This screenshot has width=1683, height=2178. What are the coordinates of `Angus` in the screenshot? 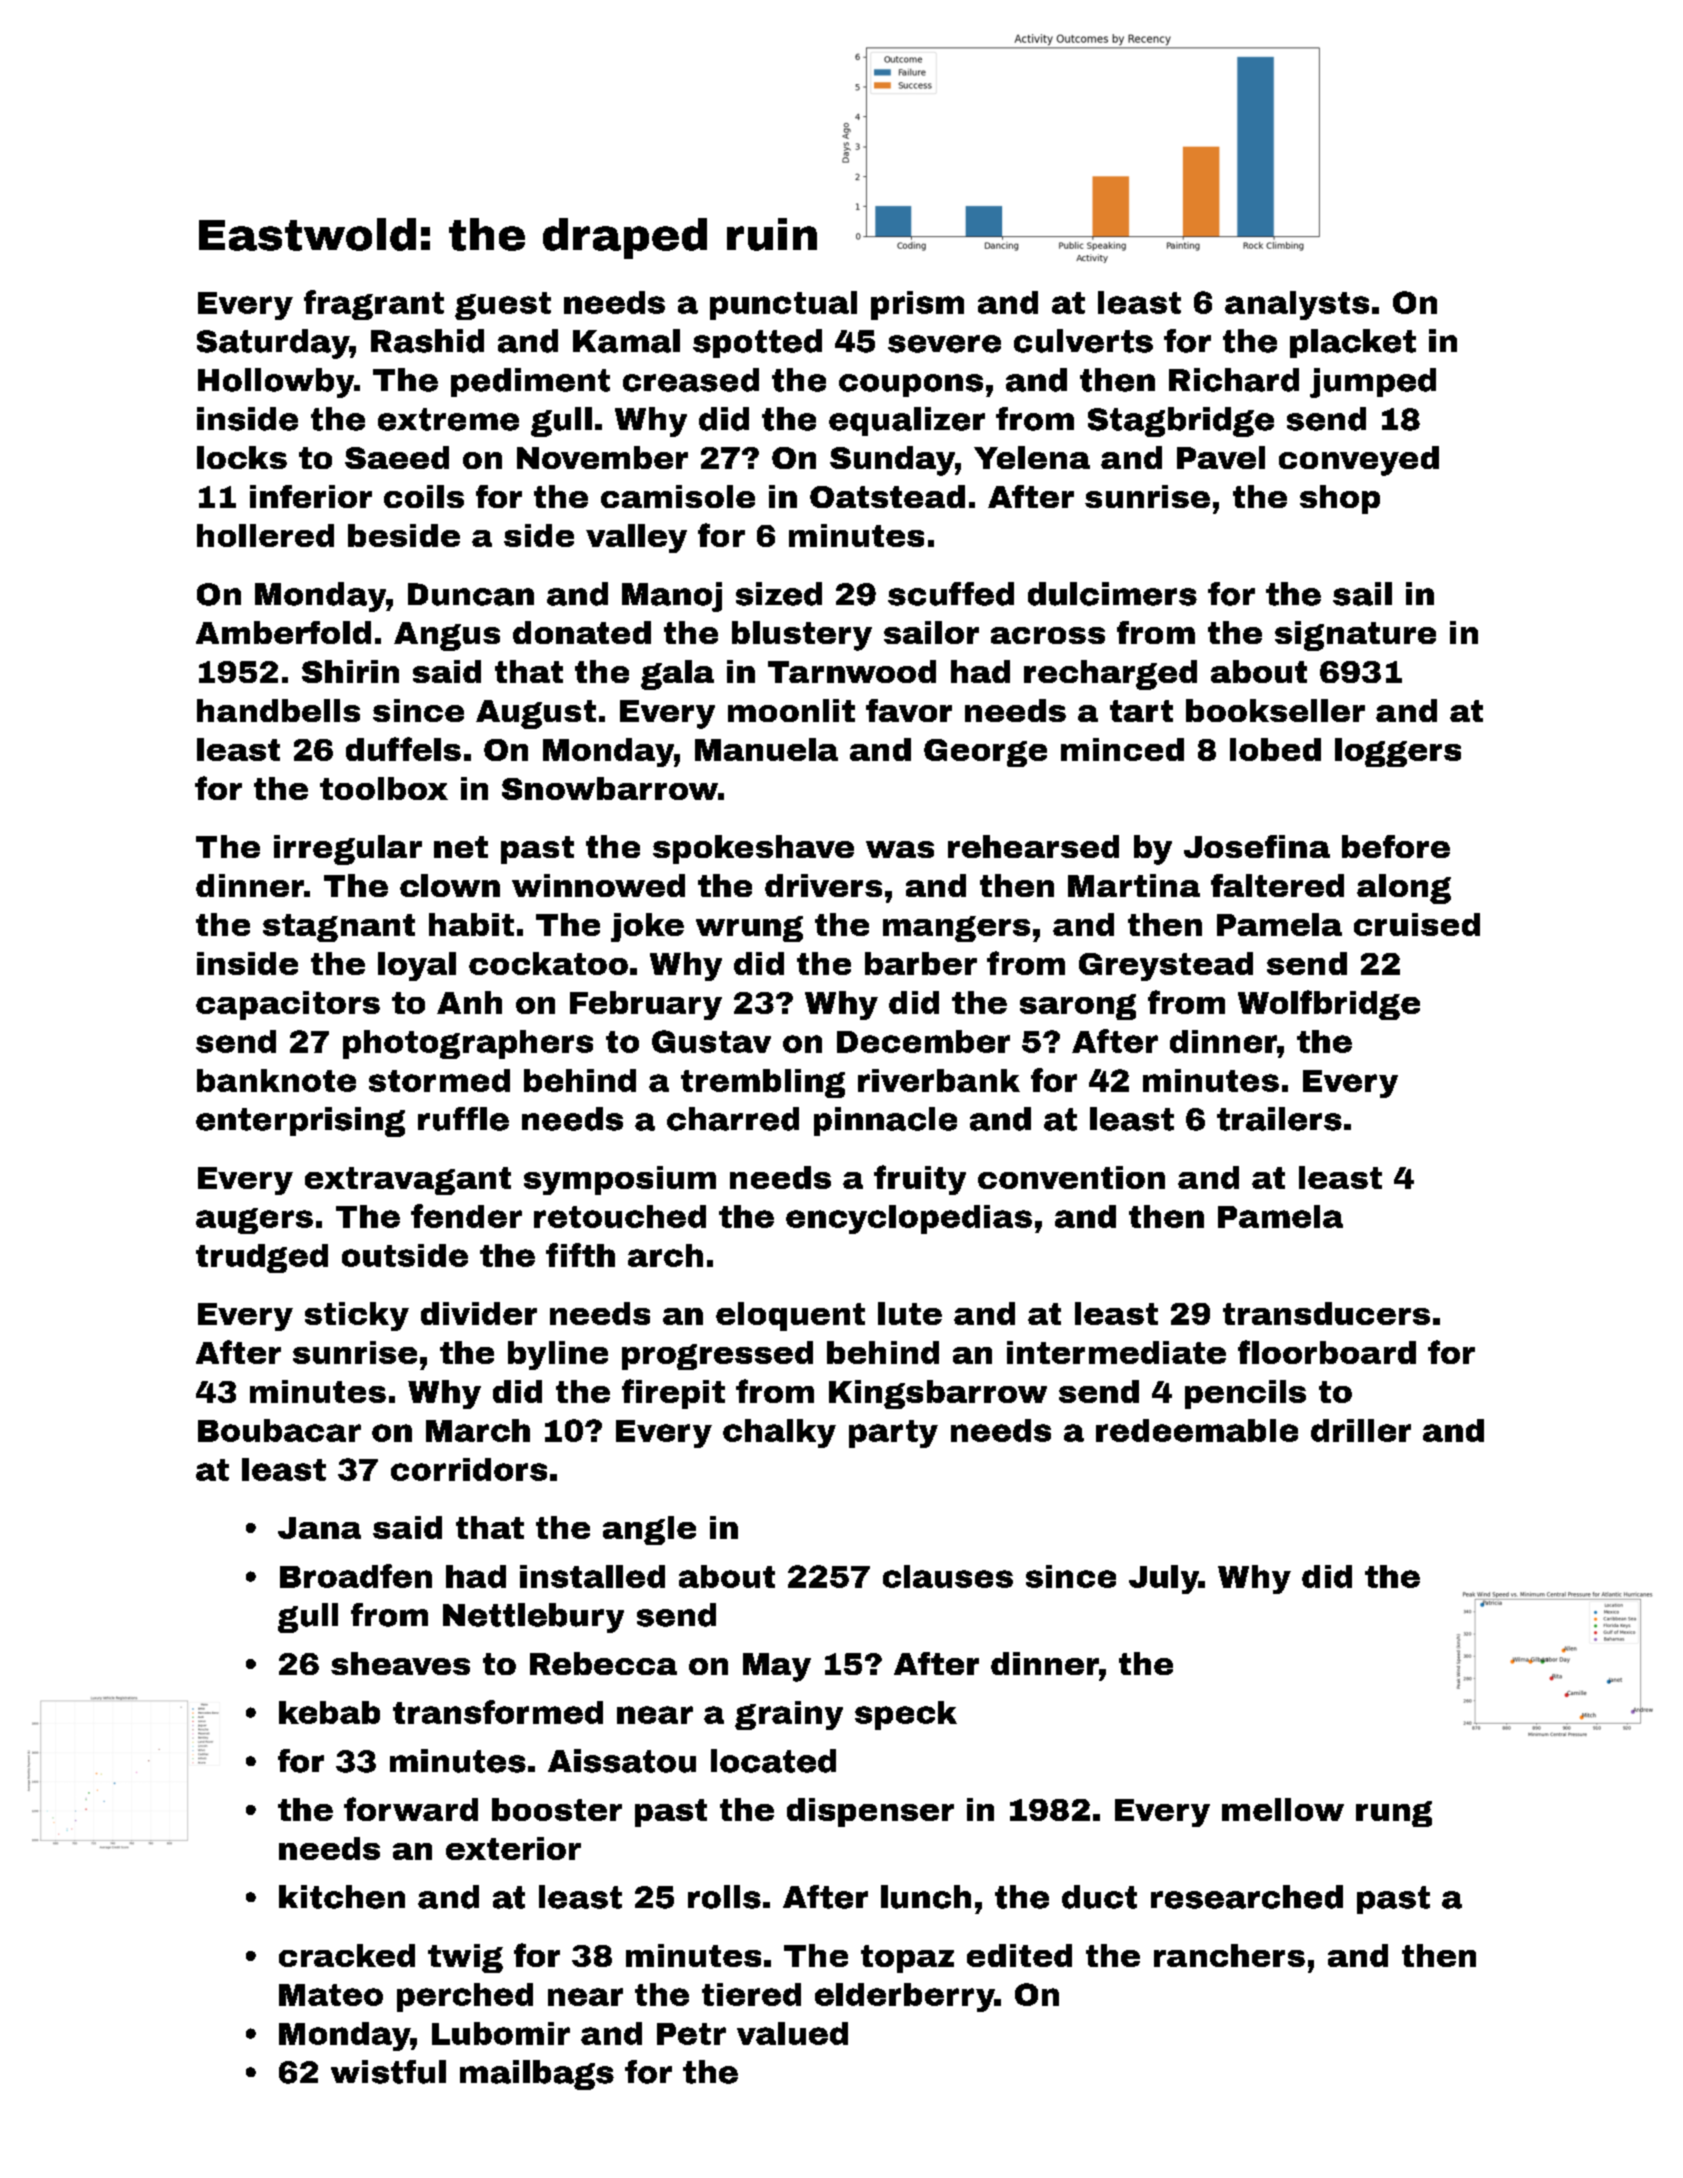 It's located at (447, 636).
